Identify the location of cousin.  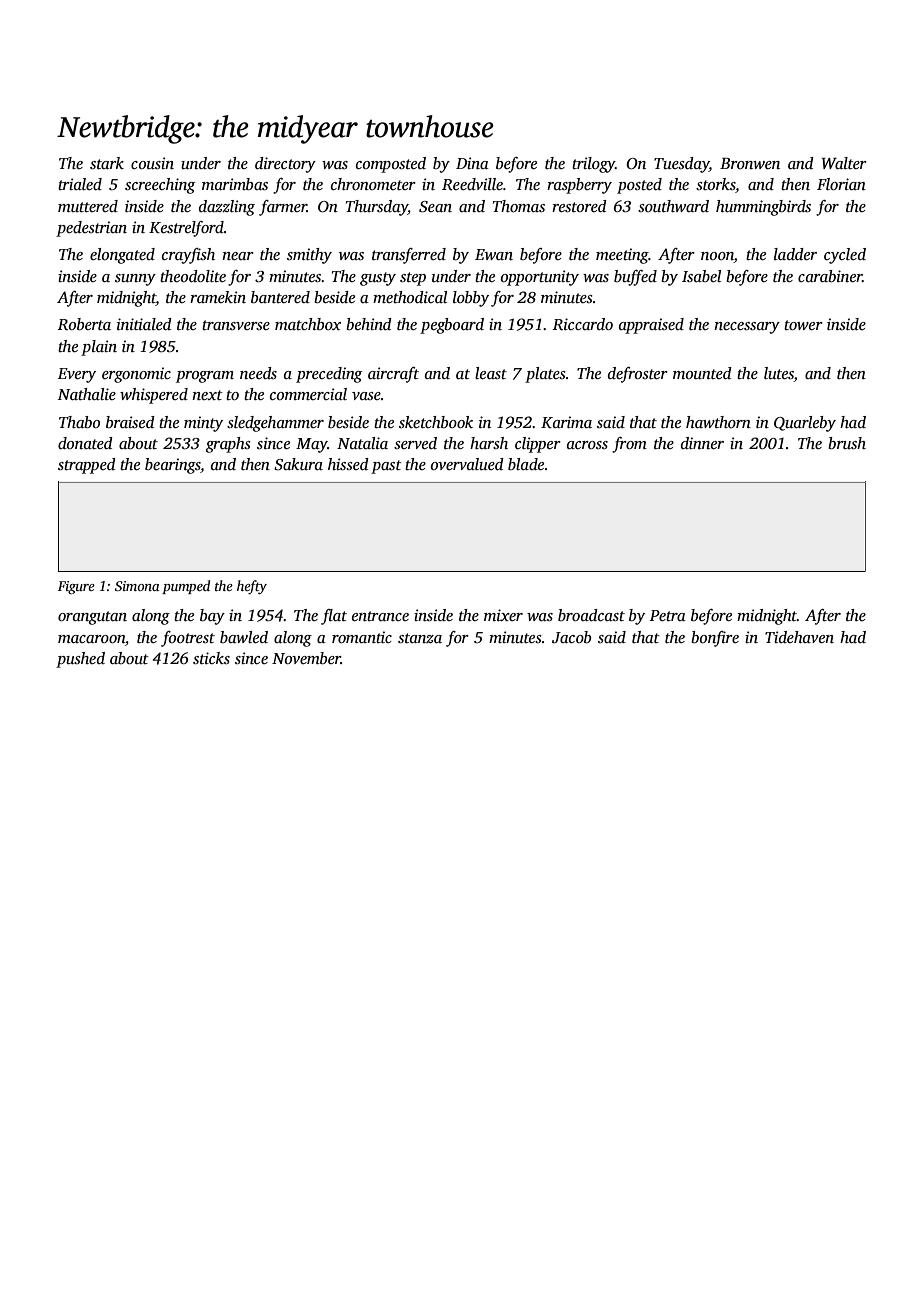
(152, 163).
